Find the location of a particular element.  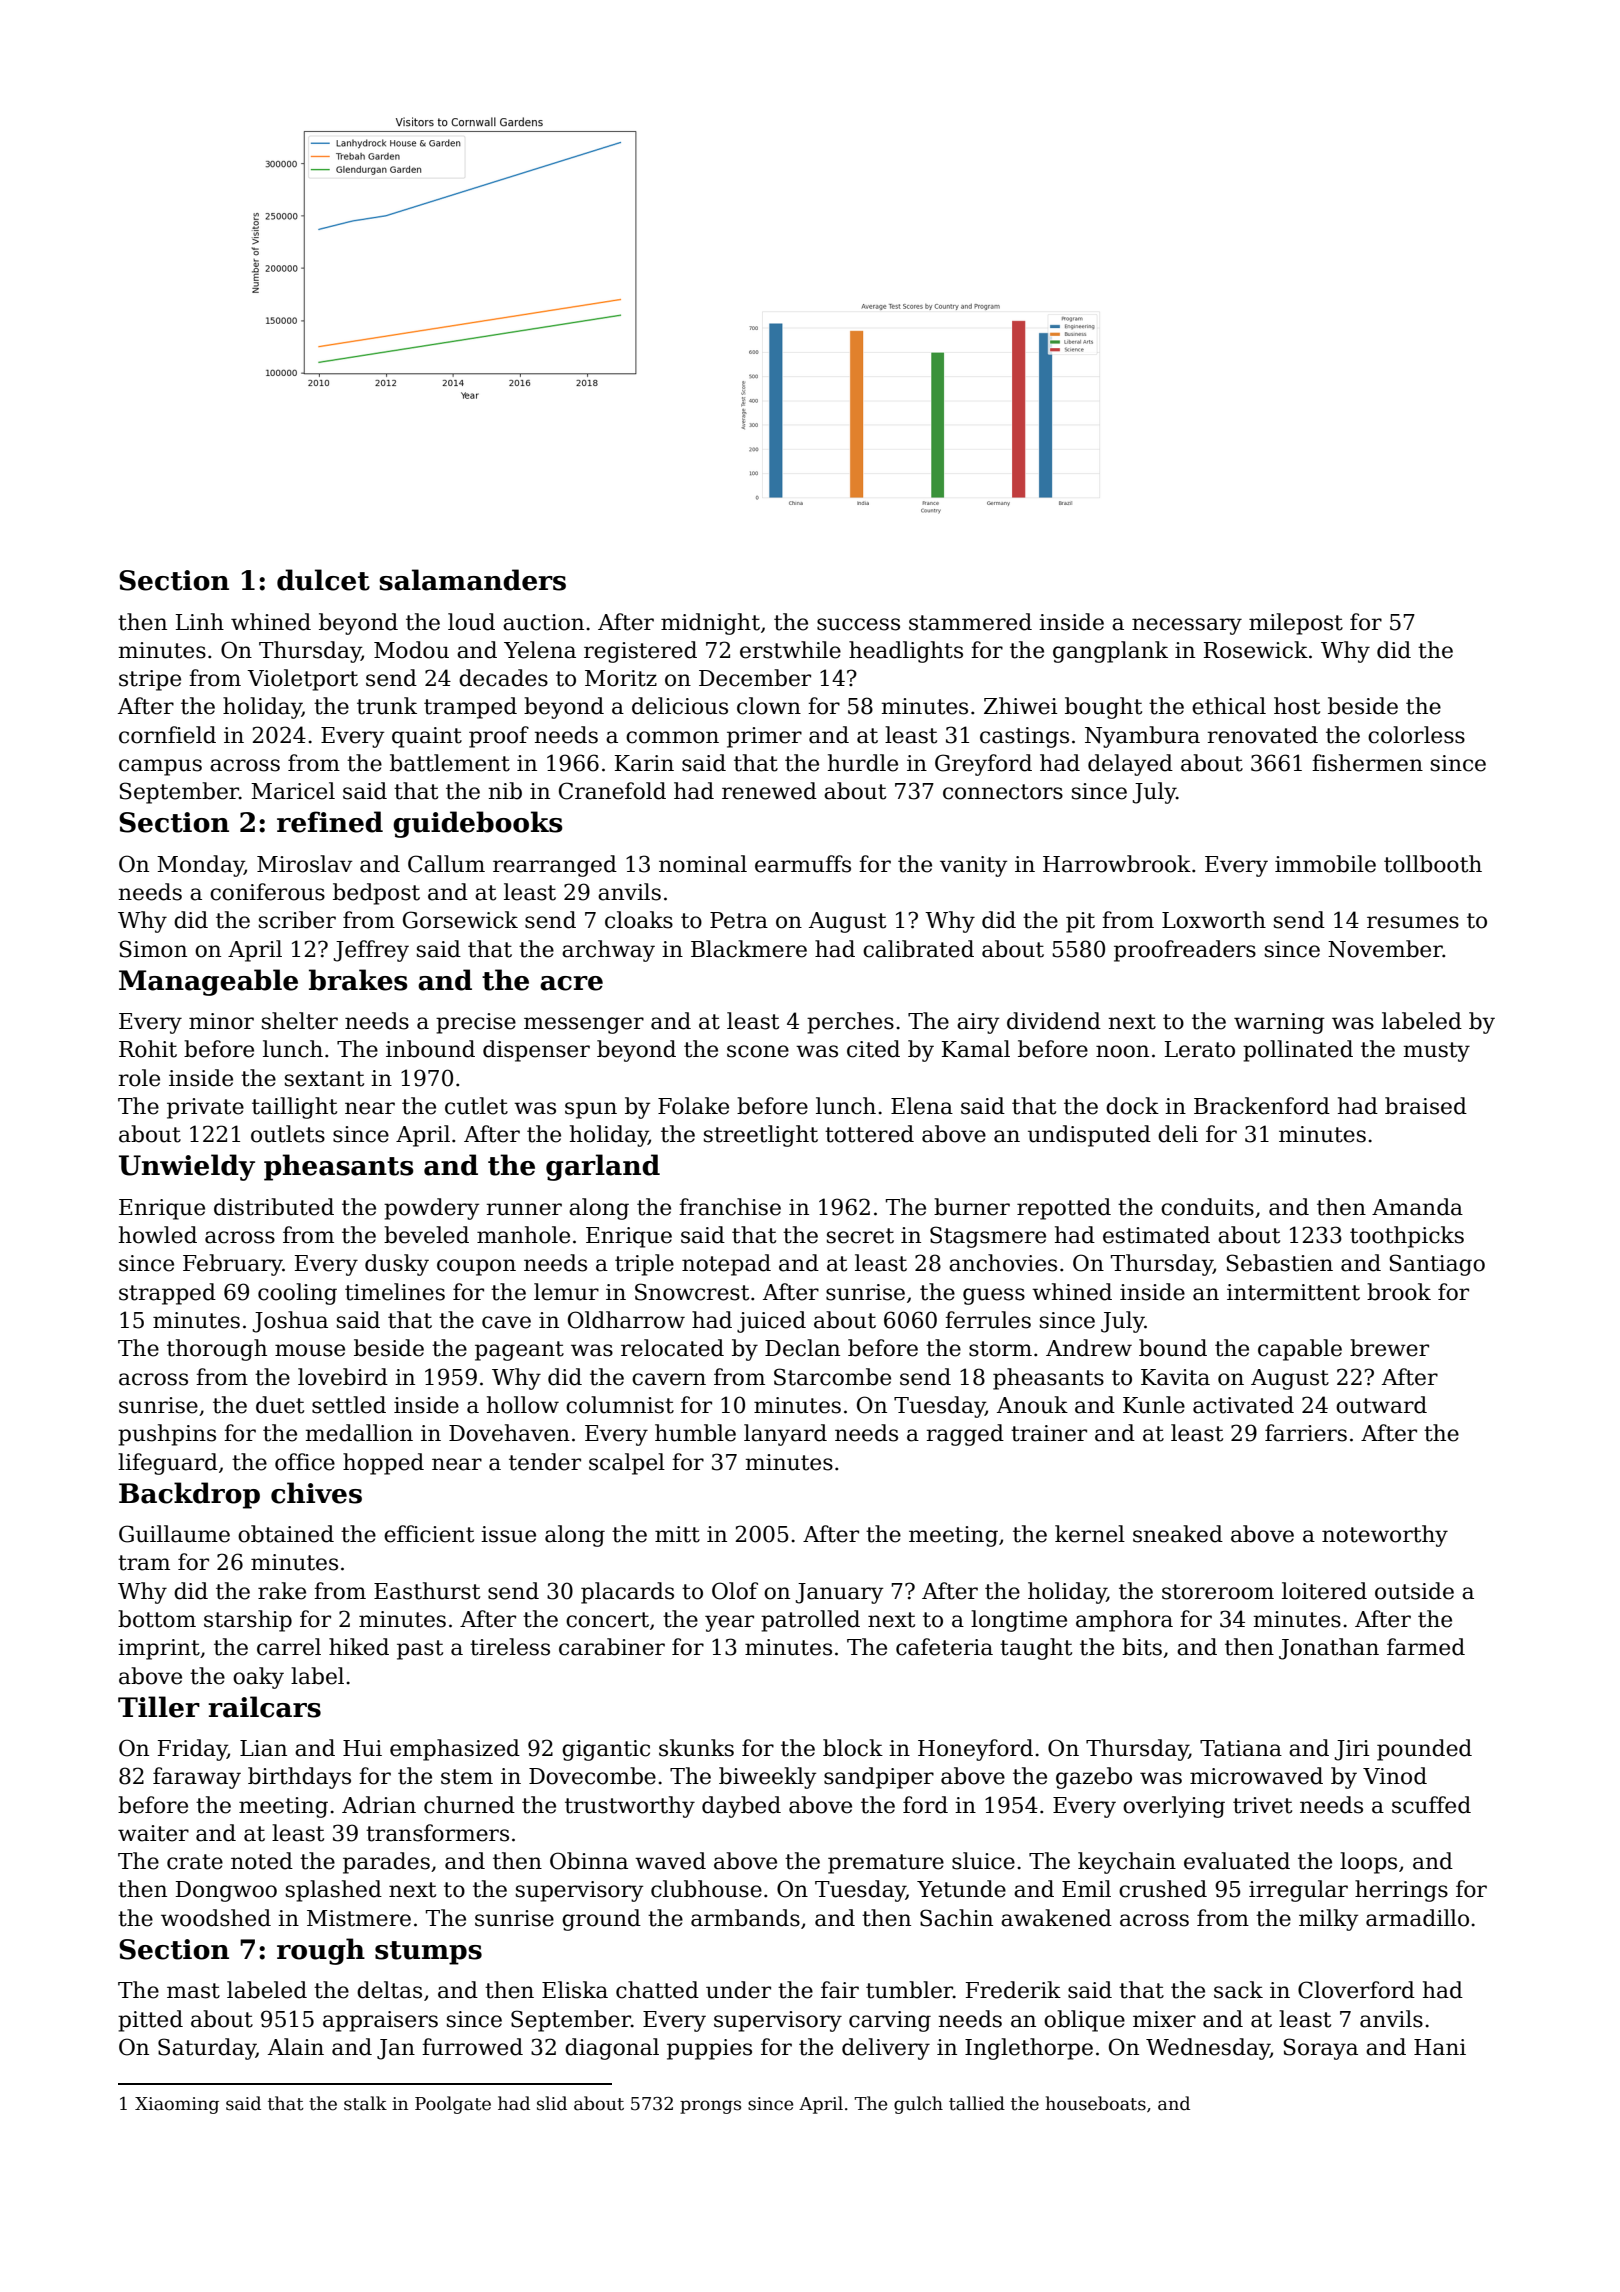

milepost is located at coordinates (1296, 624).
